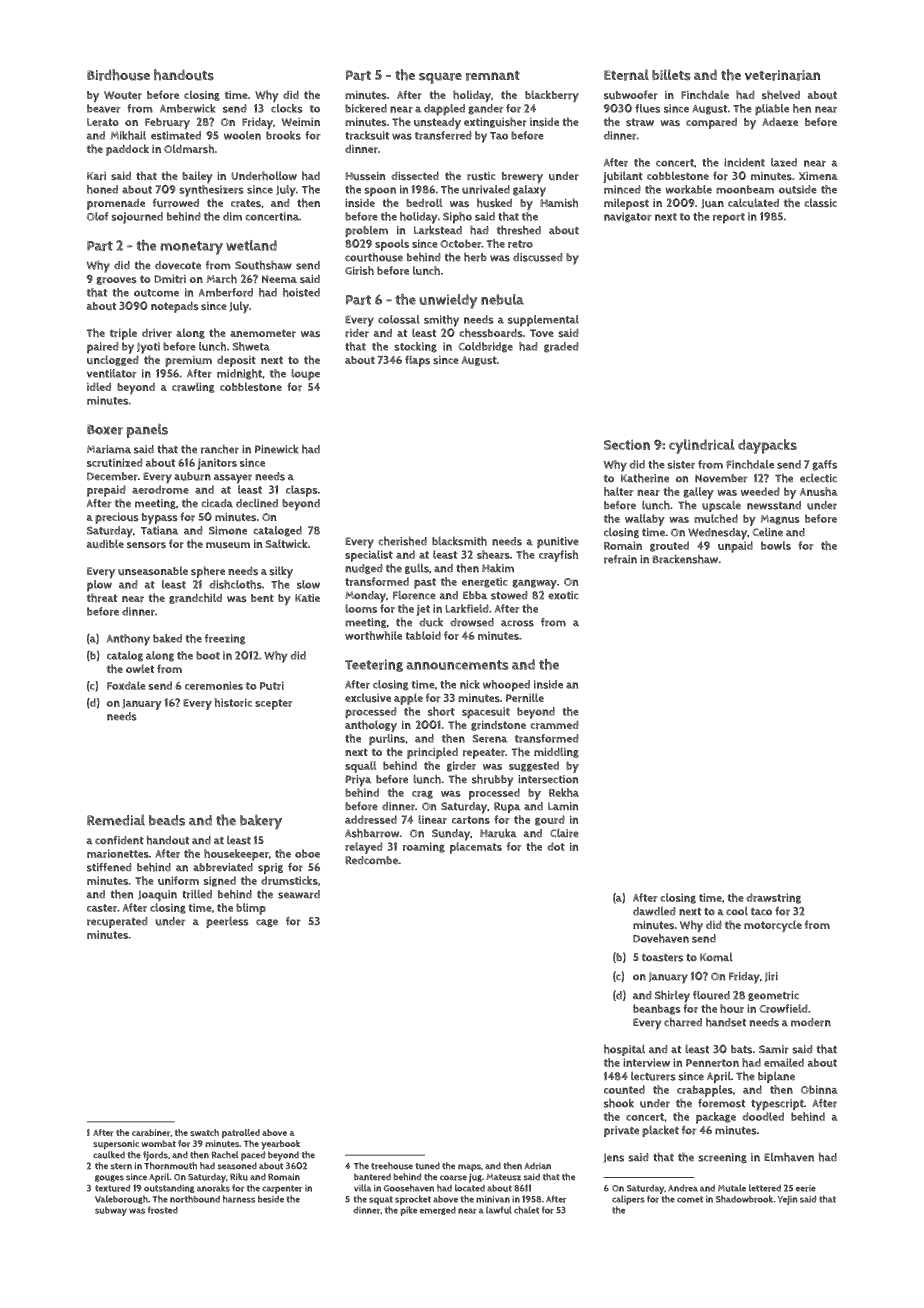  Describe the element at coordinates (204, 1132) in the document. I see `swatch` at that location.
